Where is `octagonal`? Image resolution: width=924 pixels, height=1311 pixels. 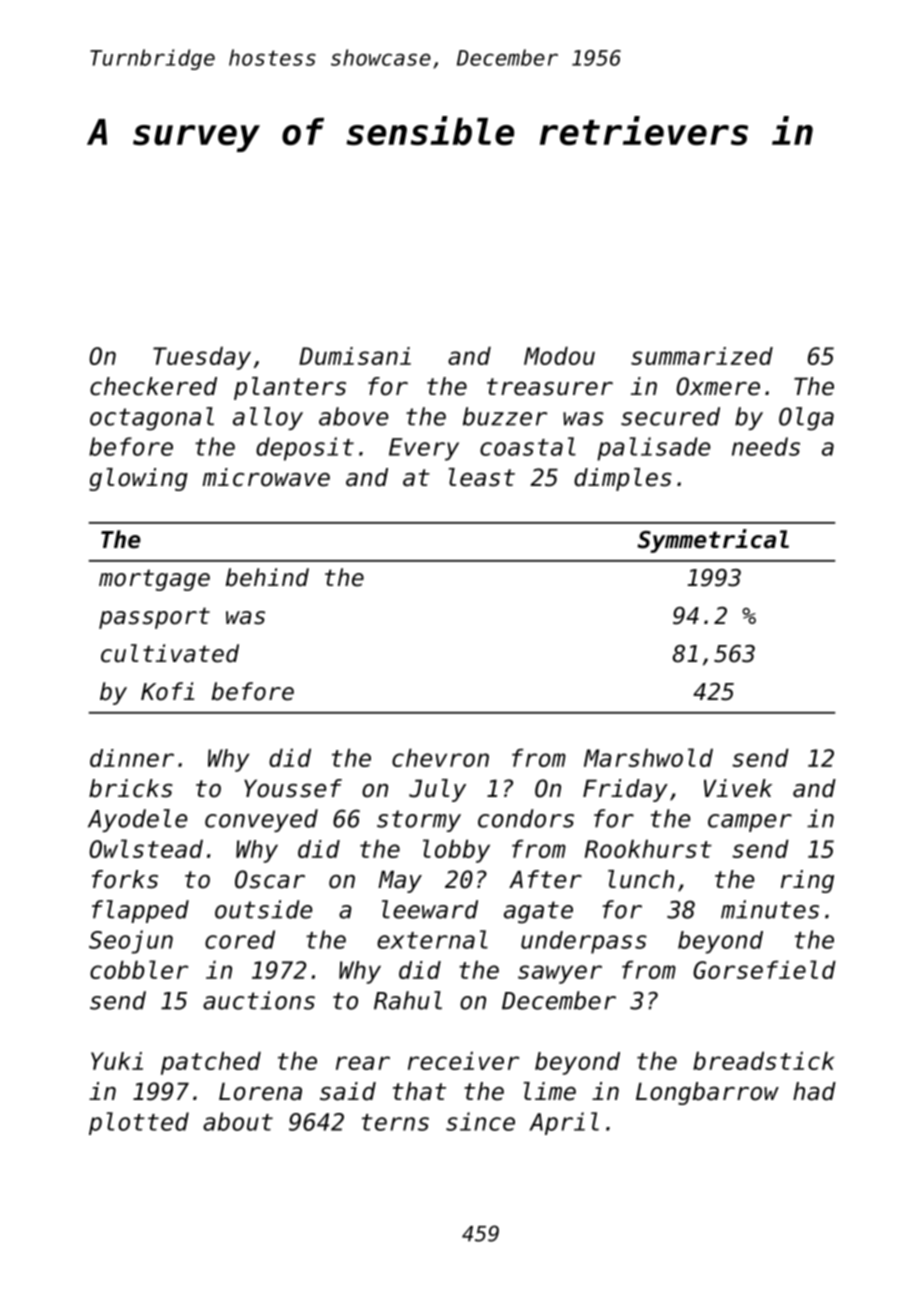
octagonal is located at coordinates (152, 419).
